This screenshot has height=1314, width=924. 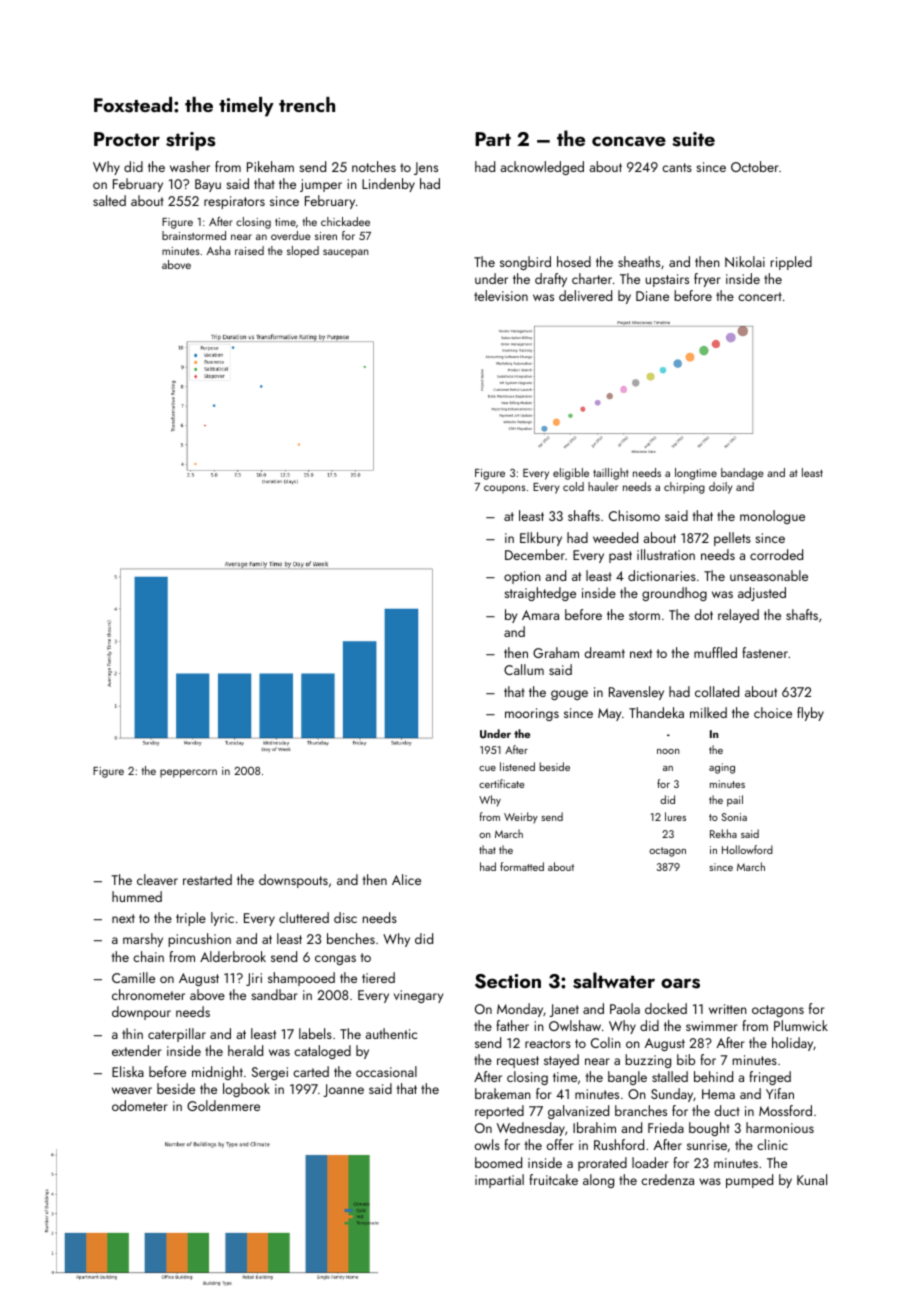 What do you see at coordinates (270, 166) in the screenshot?
I see `Pikeham` at bounding box center [270, 166].
